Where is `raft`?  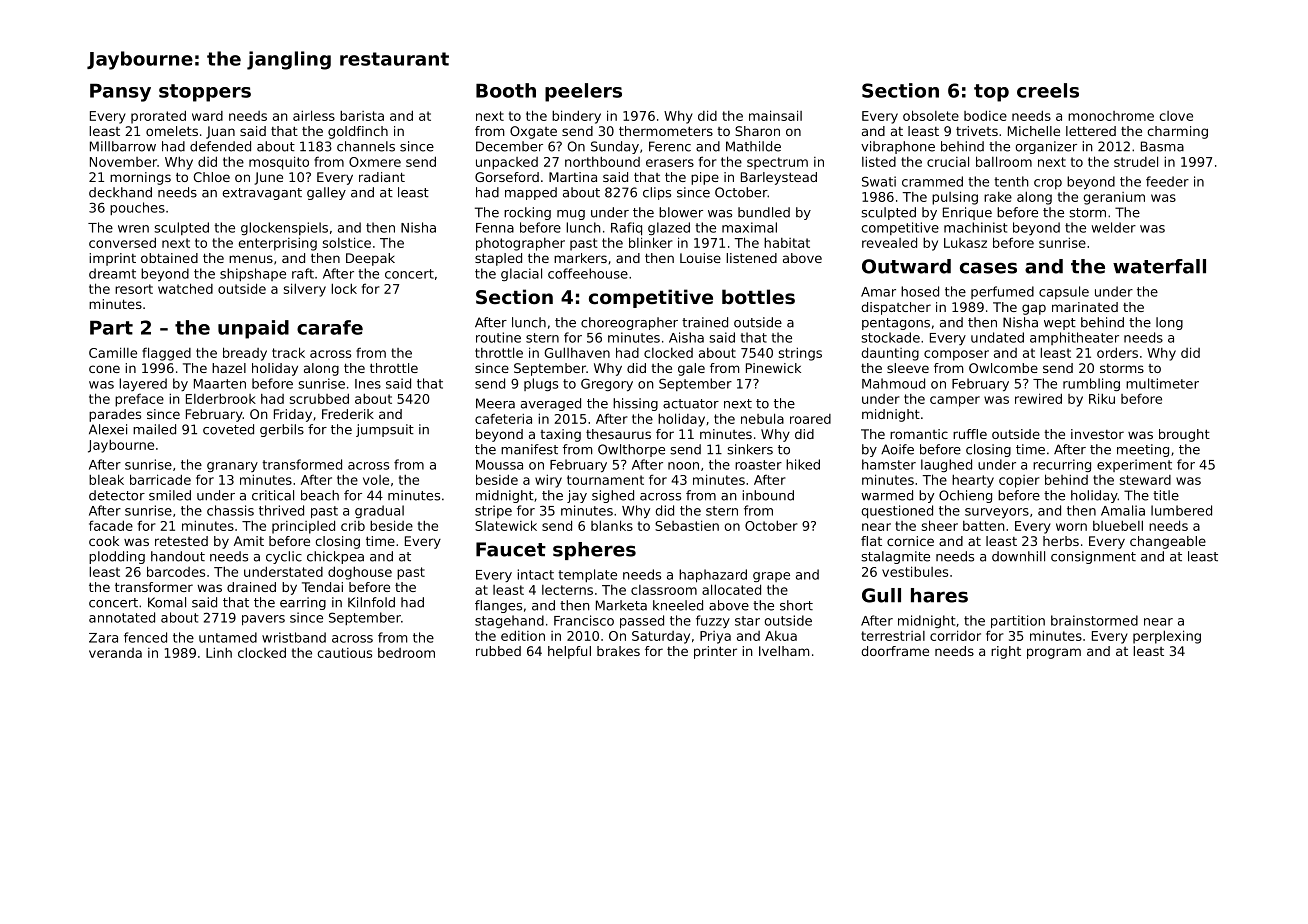
raft is located at coordinates (303, 273).
